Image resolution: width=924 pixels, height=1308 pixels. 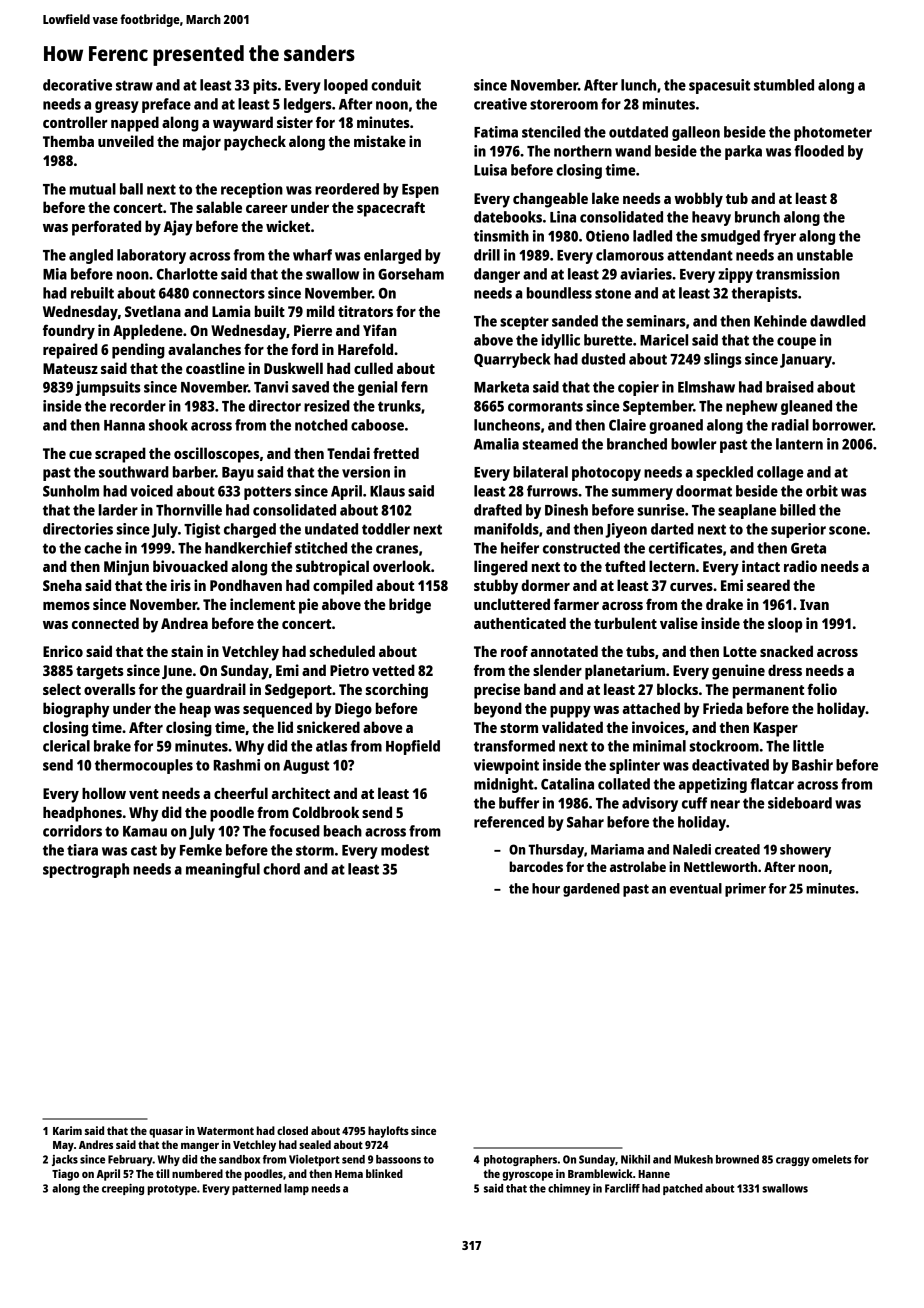 What do you see at coordinates (635, 1159) in the screenshot?
I see `Nikhil` at bounding box center [635, 1159].
